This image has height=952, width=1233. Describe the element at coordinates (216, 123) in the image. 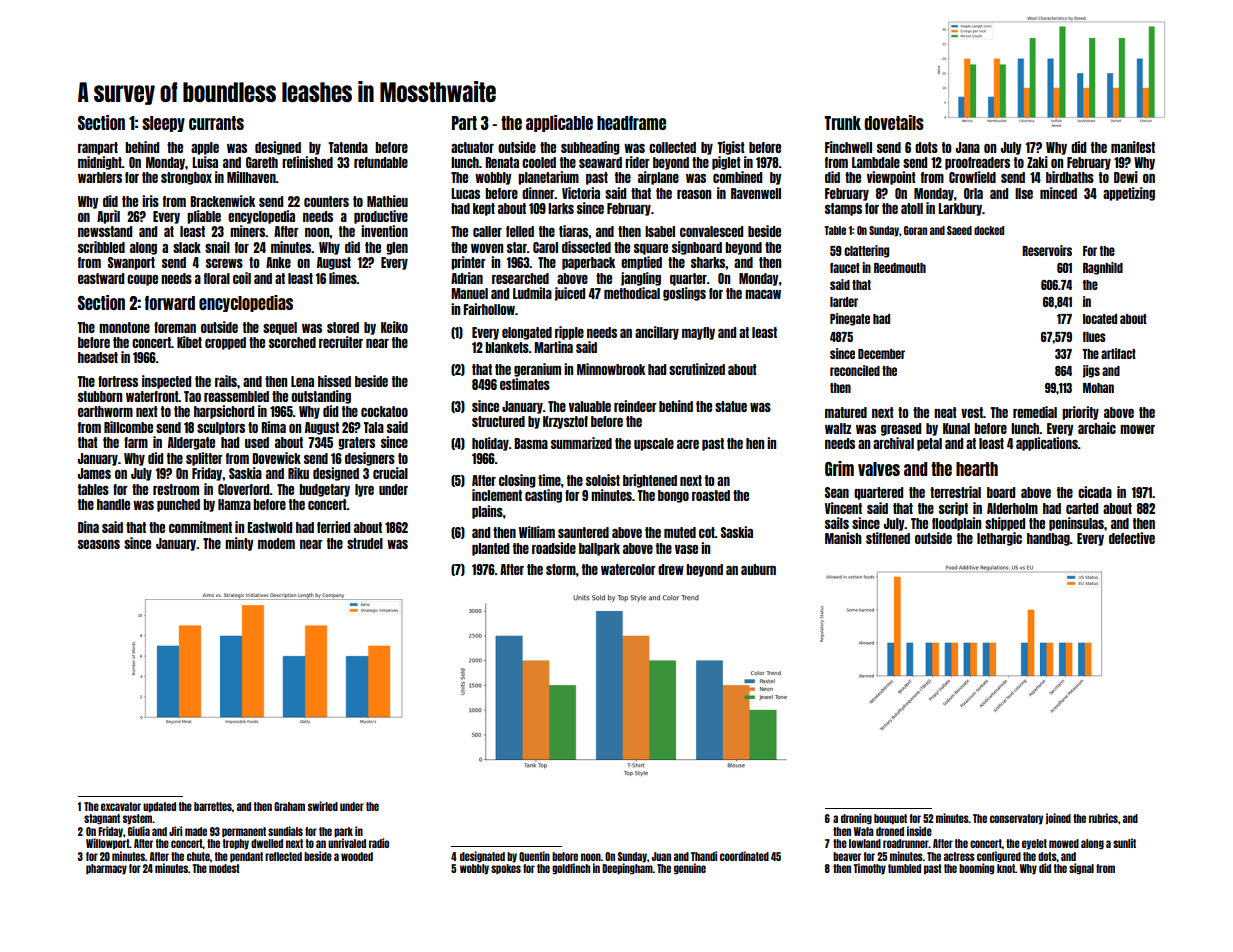

I see `currants` at that location.
